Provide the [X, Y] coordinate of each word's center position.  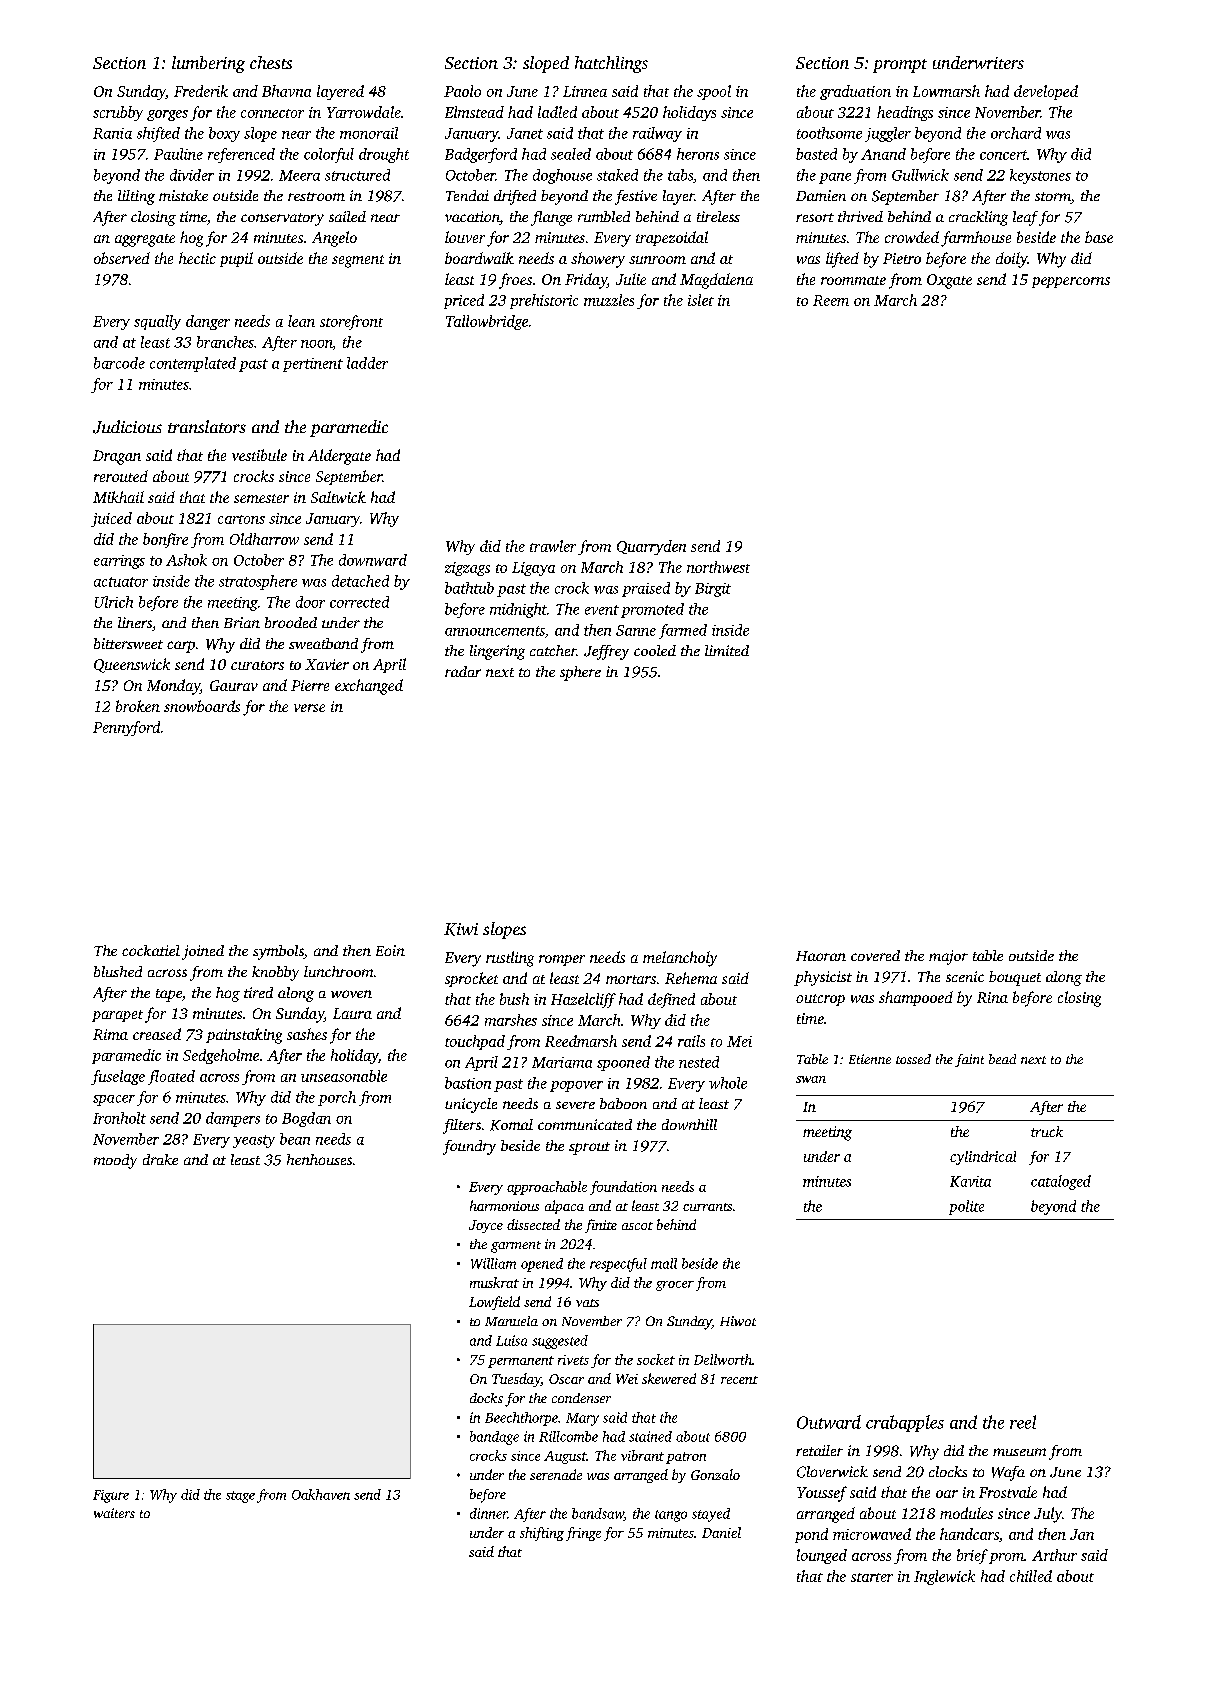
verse [309, 708]
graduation [855, 92]
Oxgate [949, 281]
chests [271, 62]
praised [646, 589]
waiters [114, 1513]
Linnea [585, 91]
